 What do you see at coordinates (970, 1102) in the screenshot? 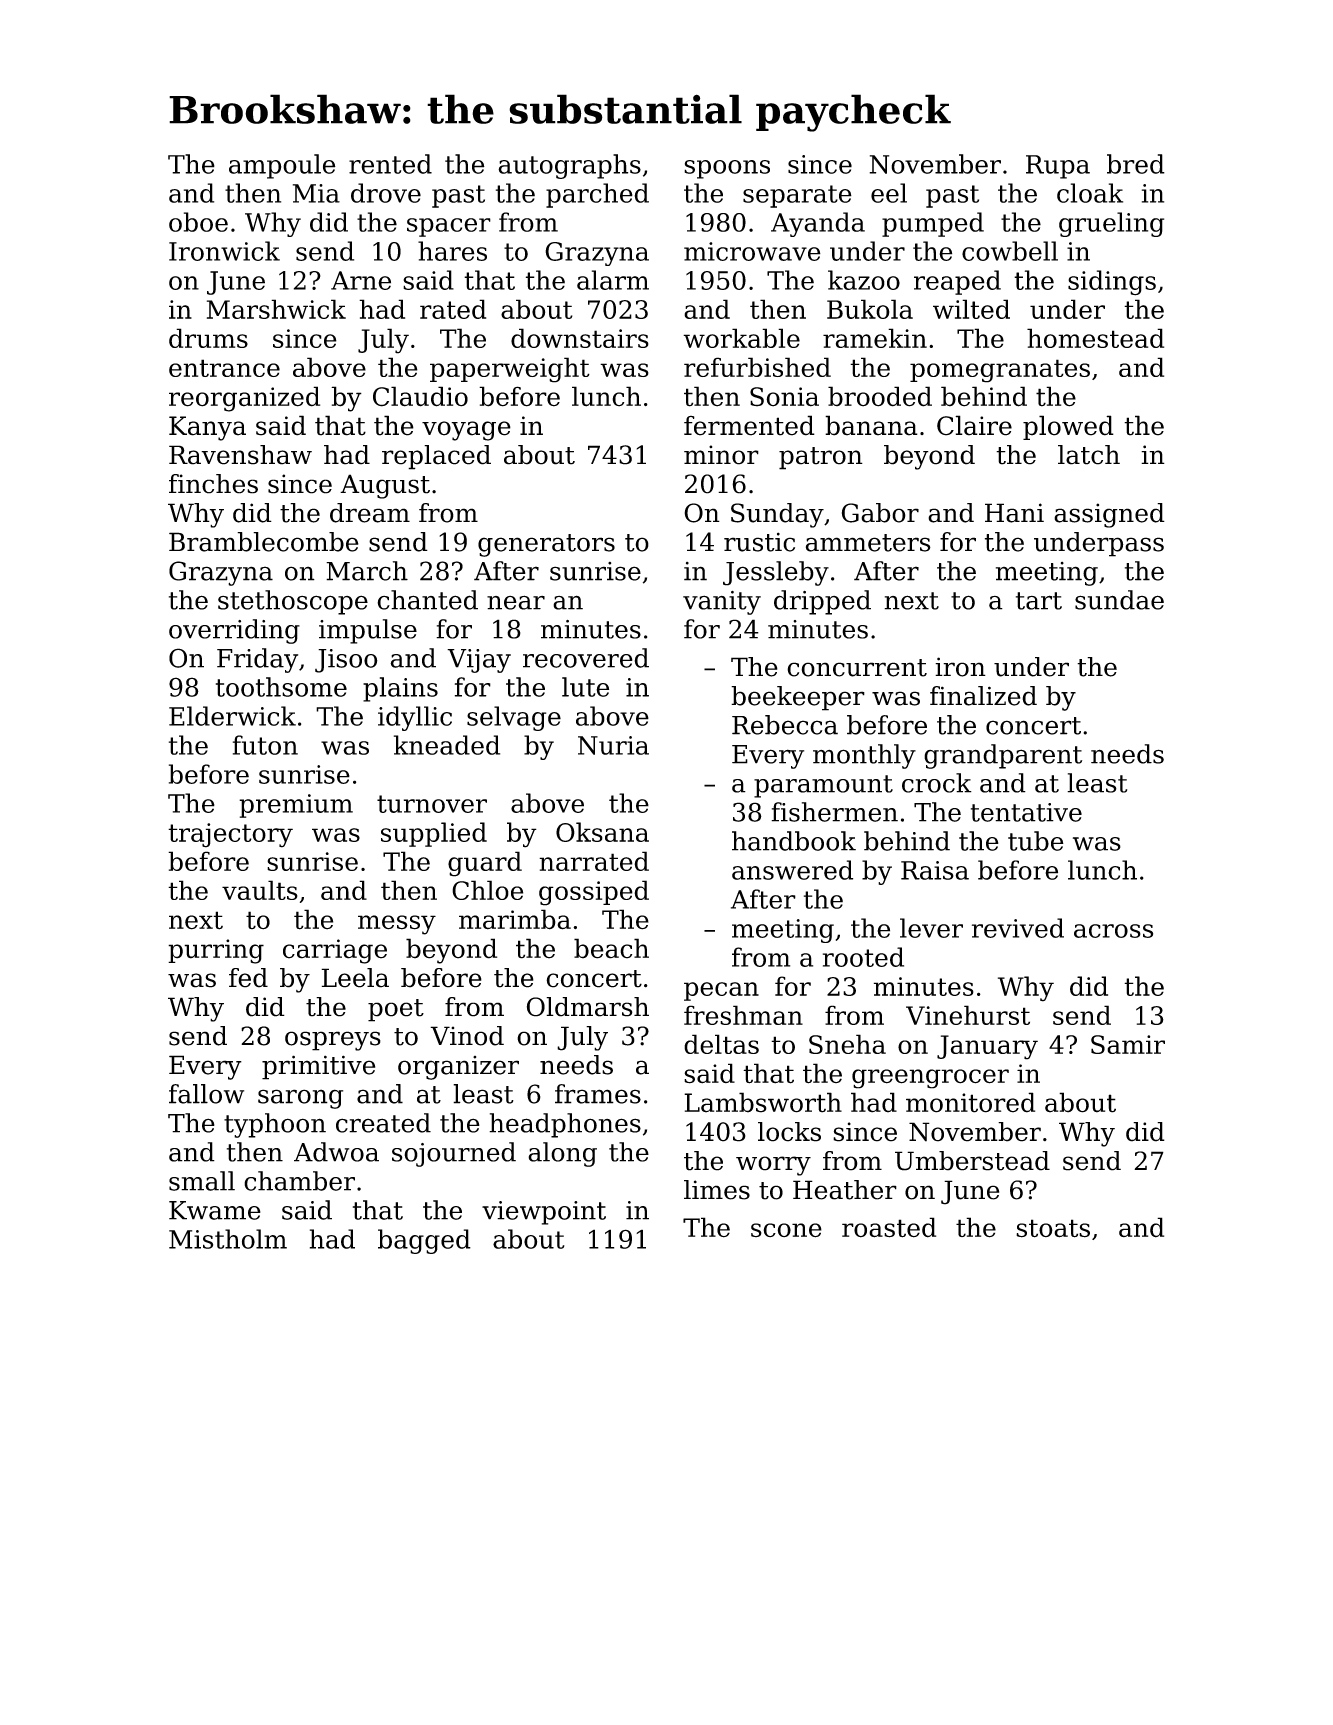
I see `monitored` at bounding box center [970, 1102].
